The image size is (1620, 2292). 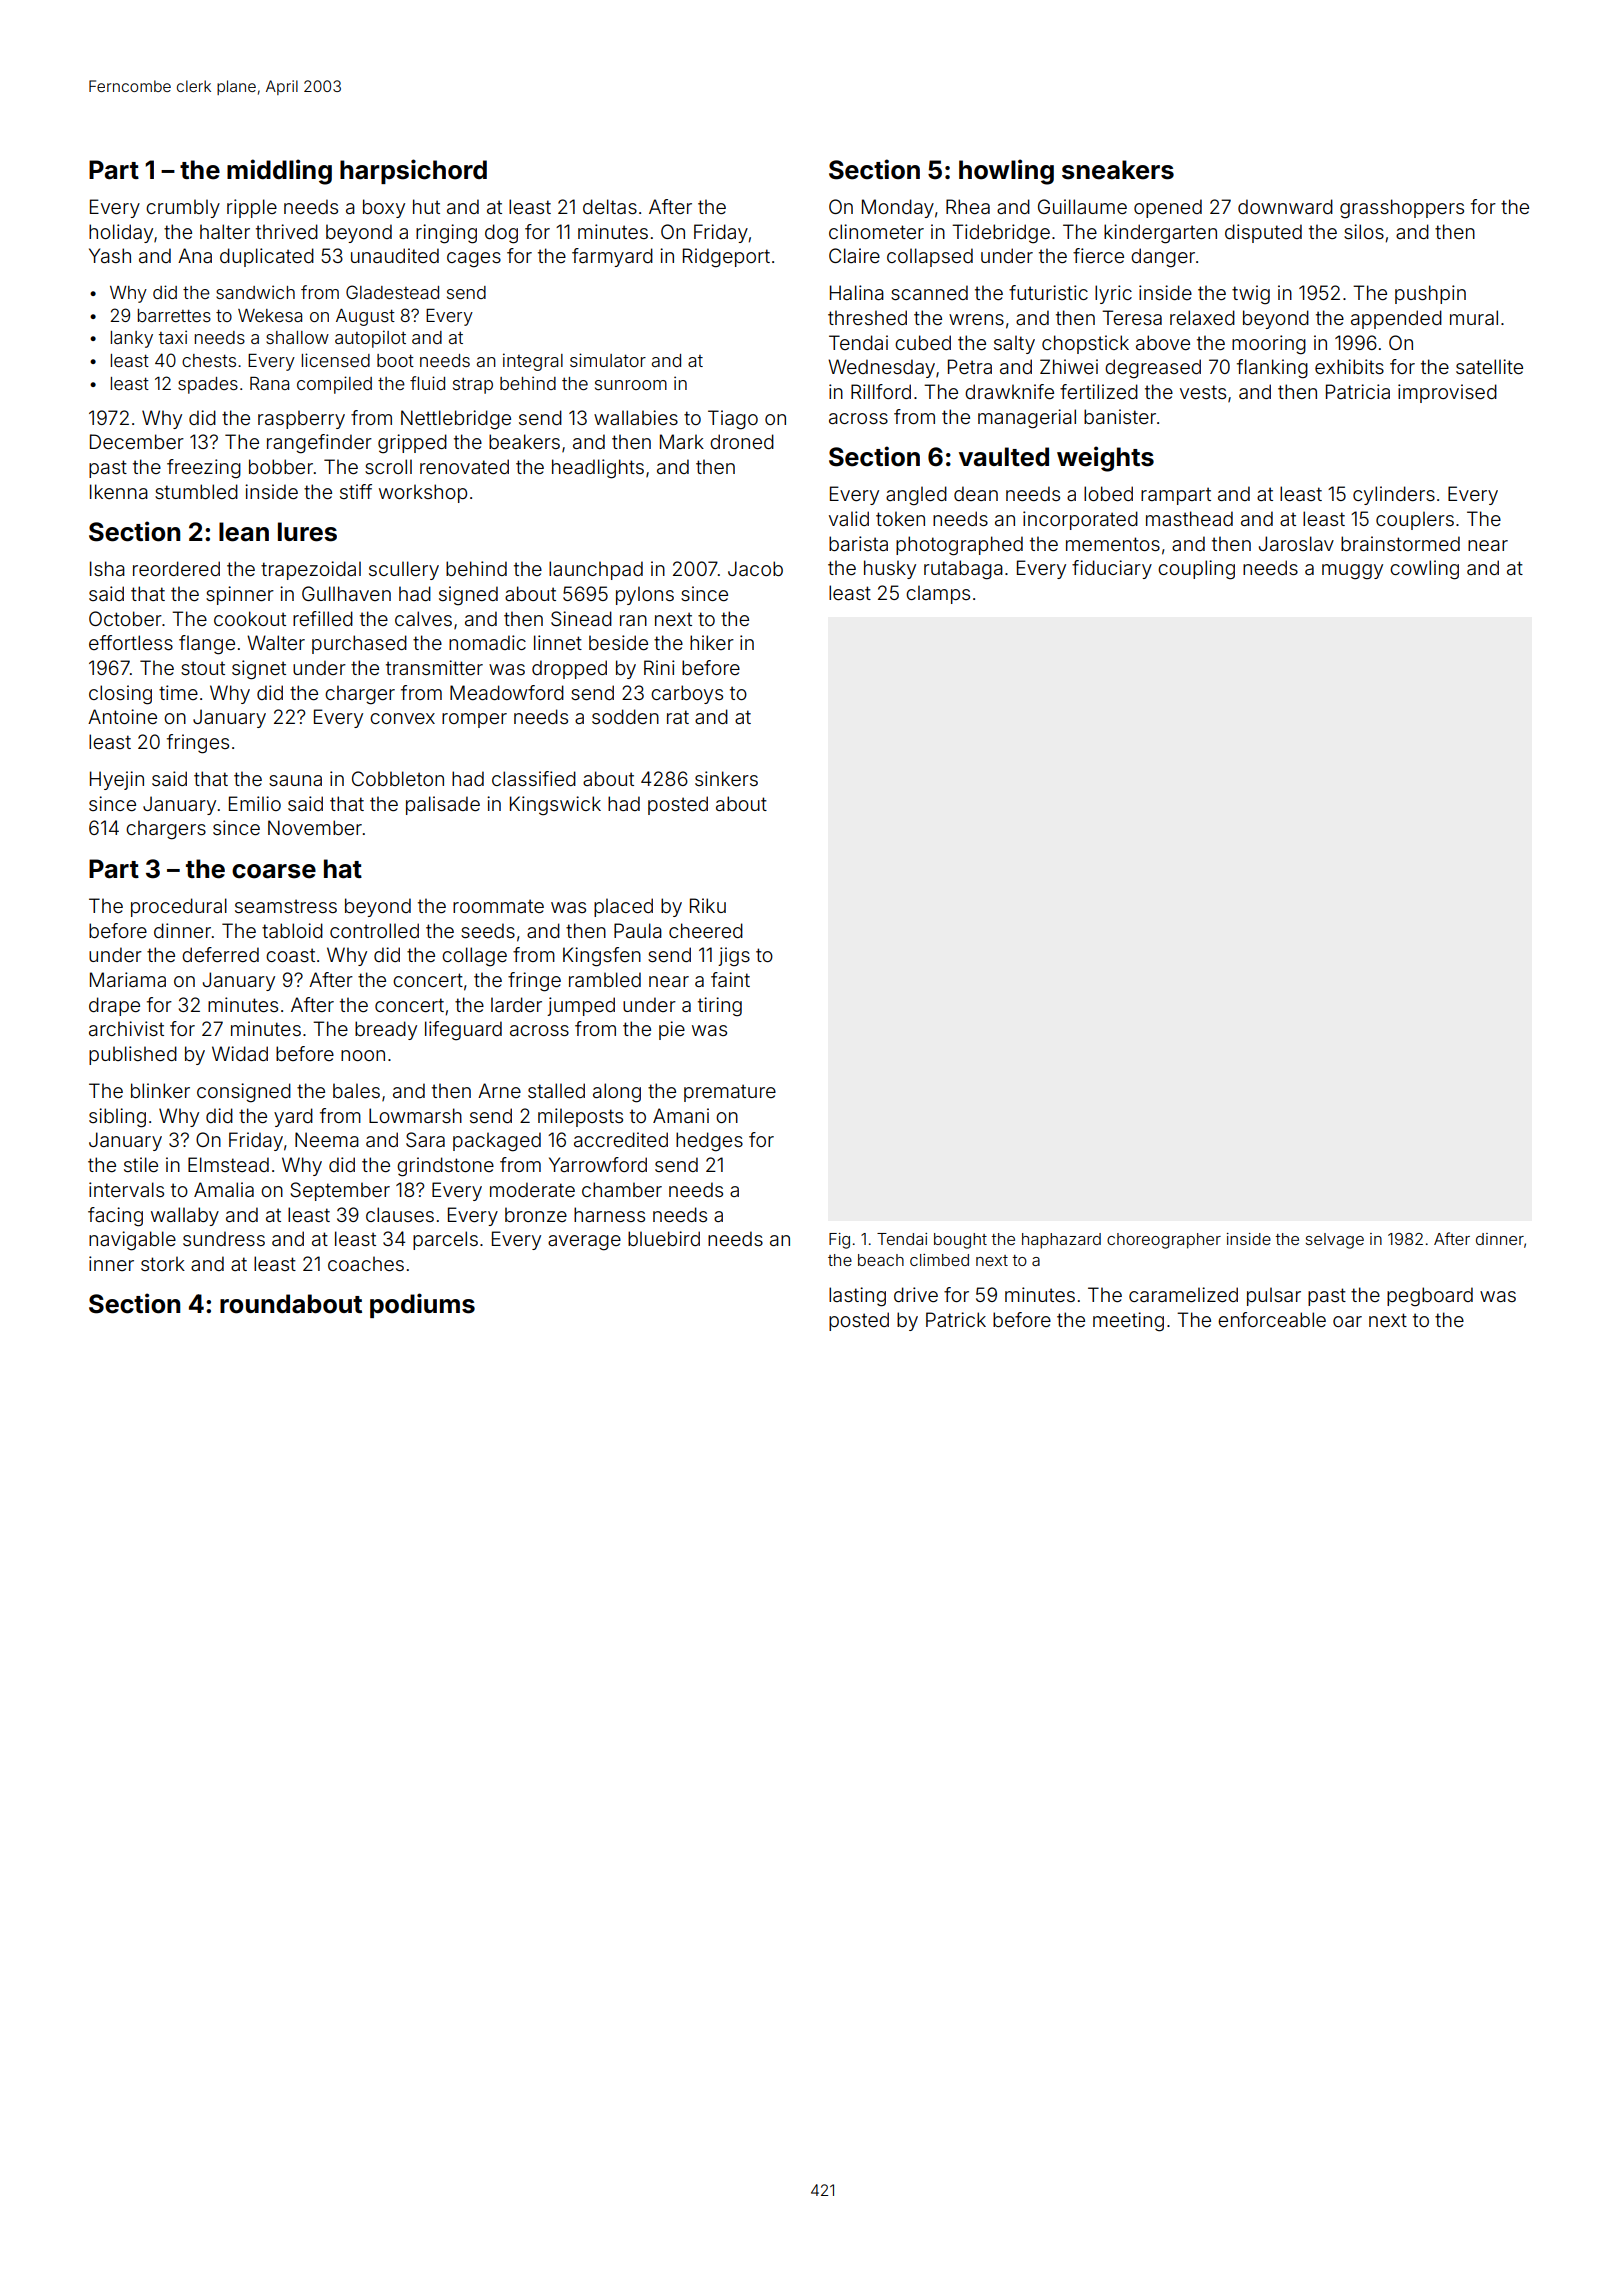 I want to click on satellite, so click(x=1489, y=366).
